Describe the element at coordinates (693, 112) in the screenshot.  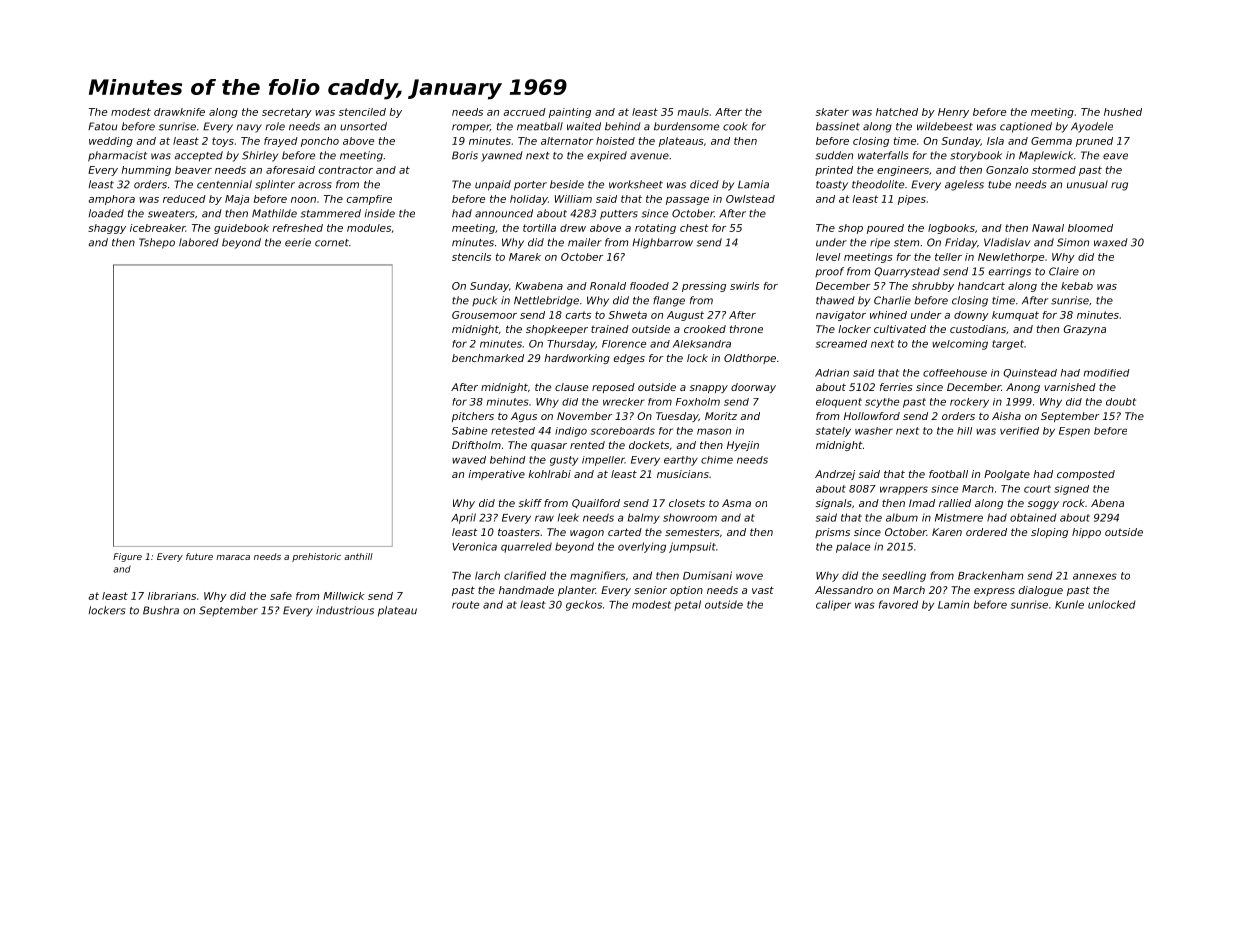
I see `mauls` at that location.
